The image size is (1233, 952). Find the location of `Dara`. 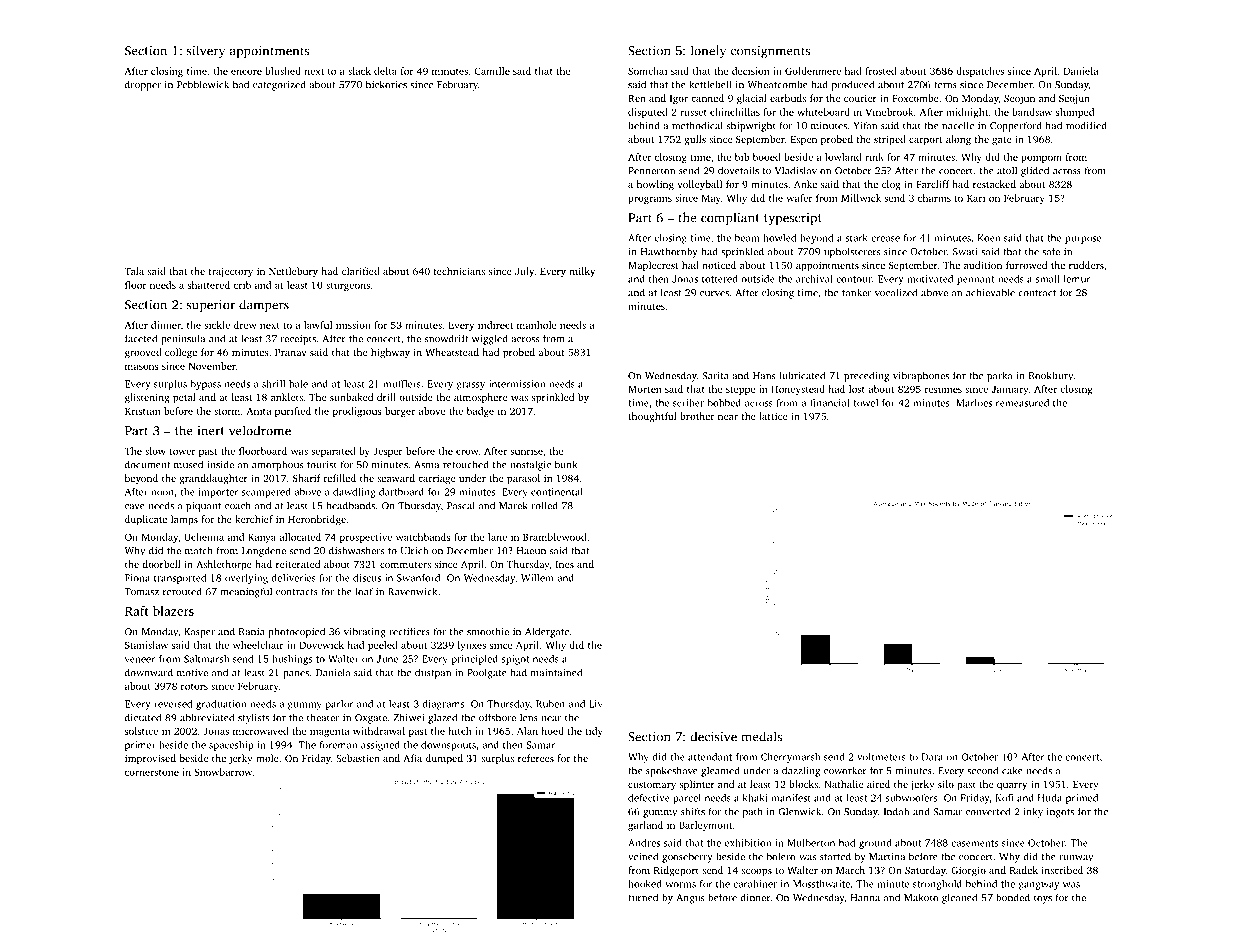

Dara is located at coordinates (932, 757).
